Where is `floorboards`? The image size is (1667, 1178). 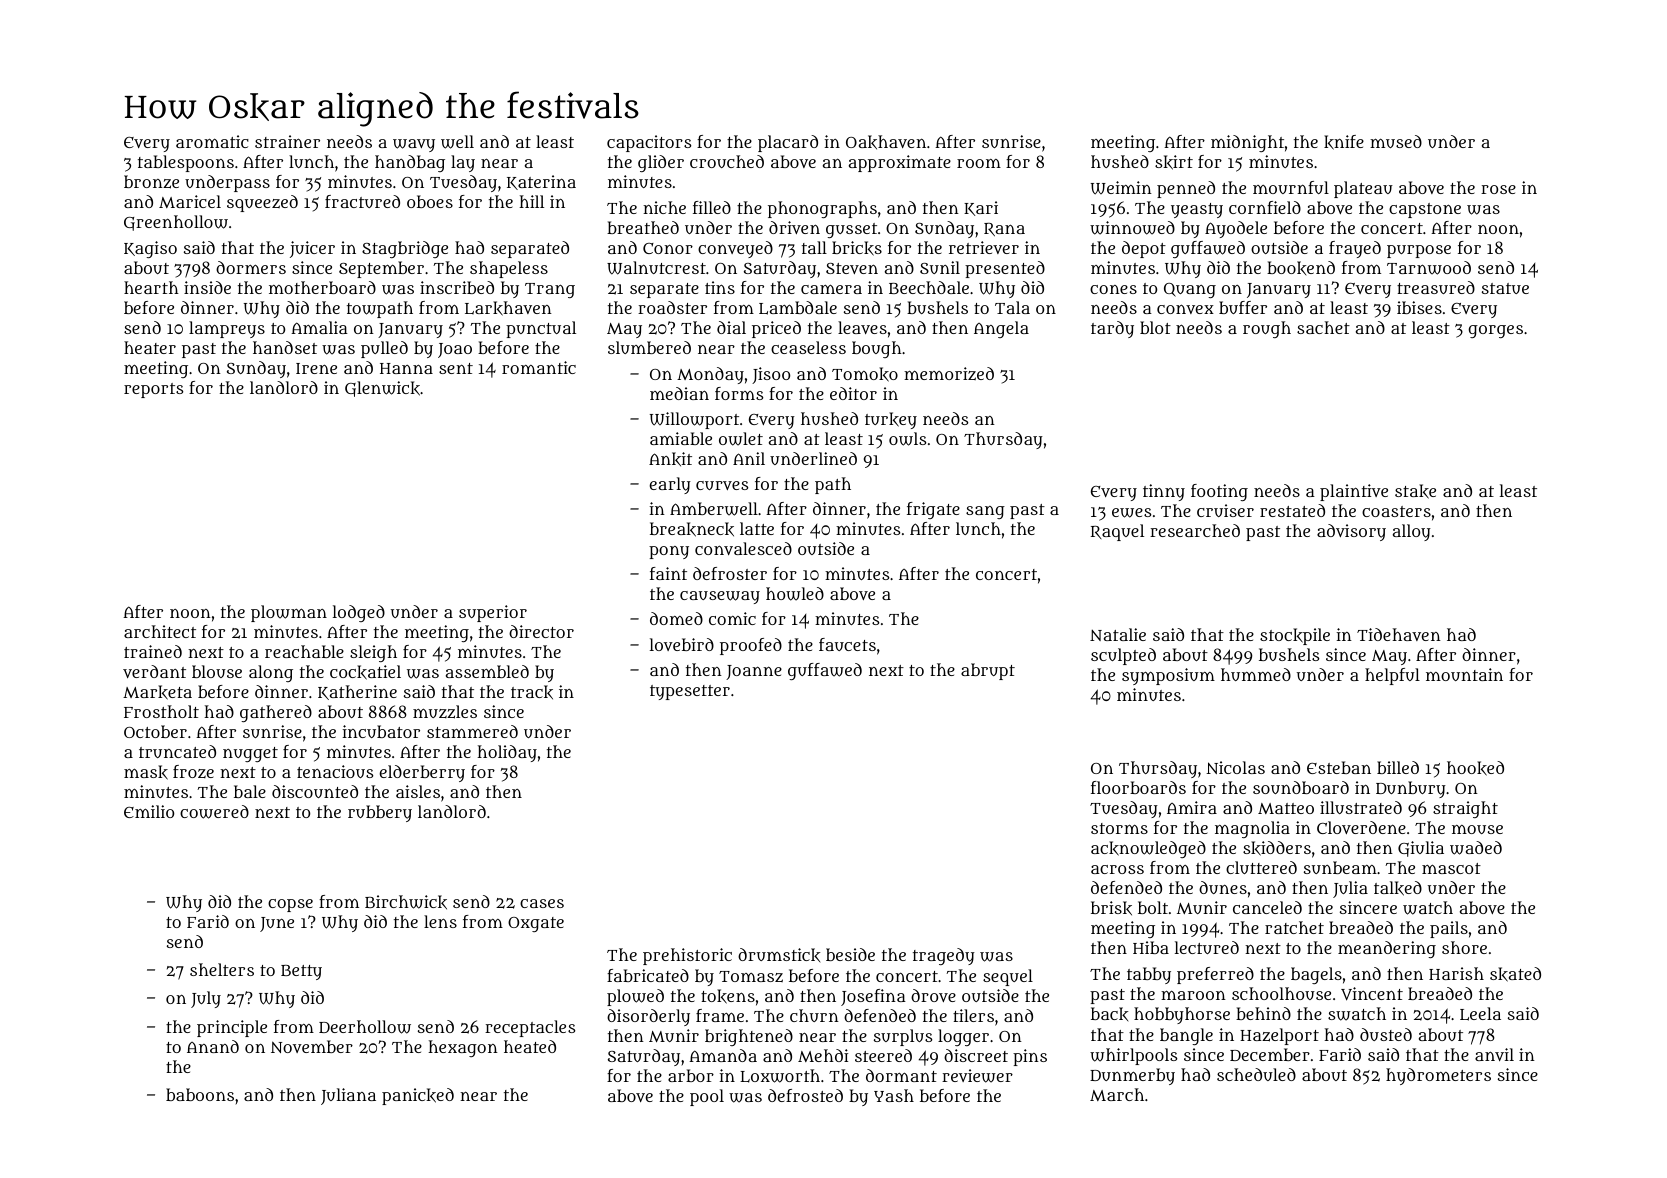 floorboards is located at coordinates (1138, 787).
